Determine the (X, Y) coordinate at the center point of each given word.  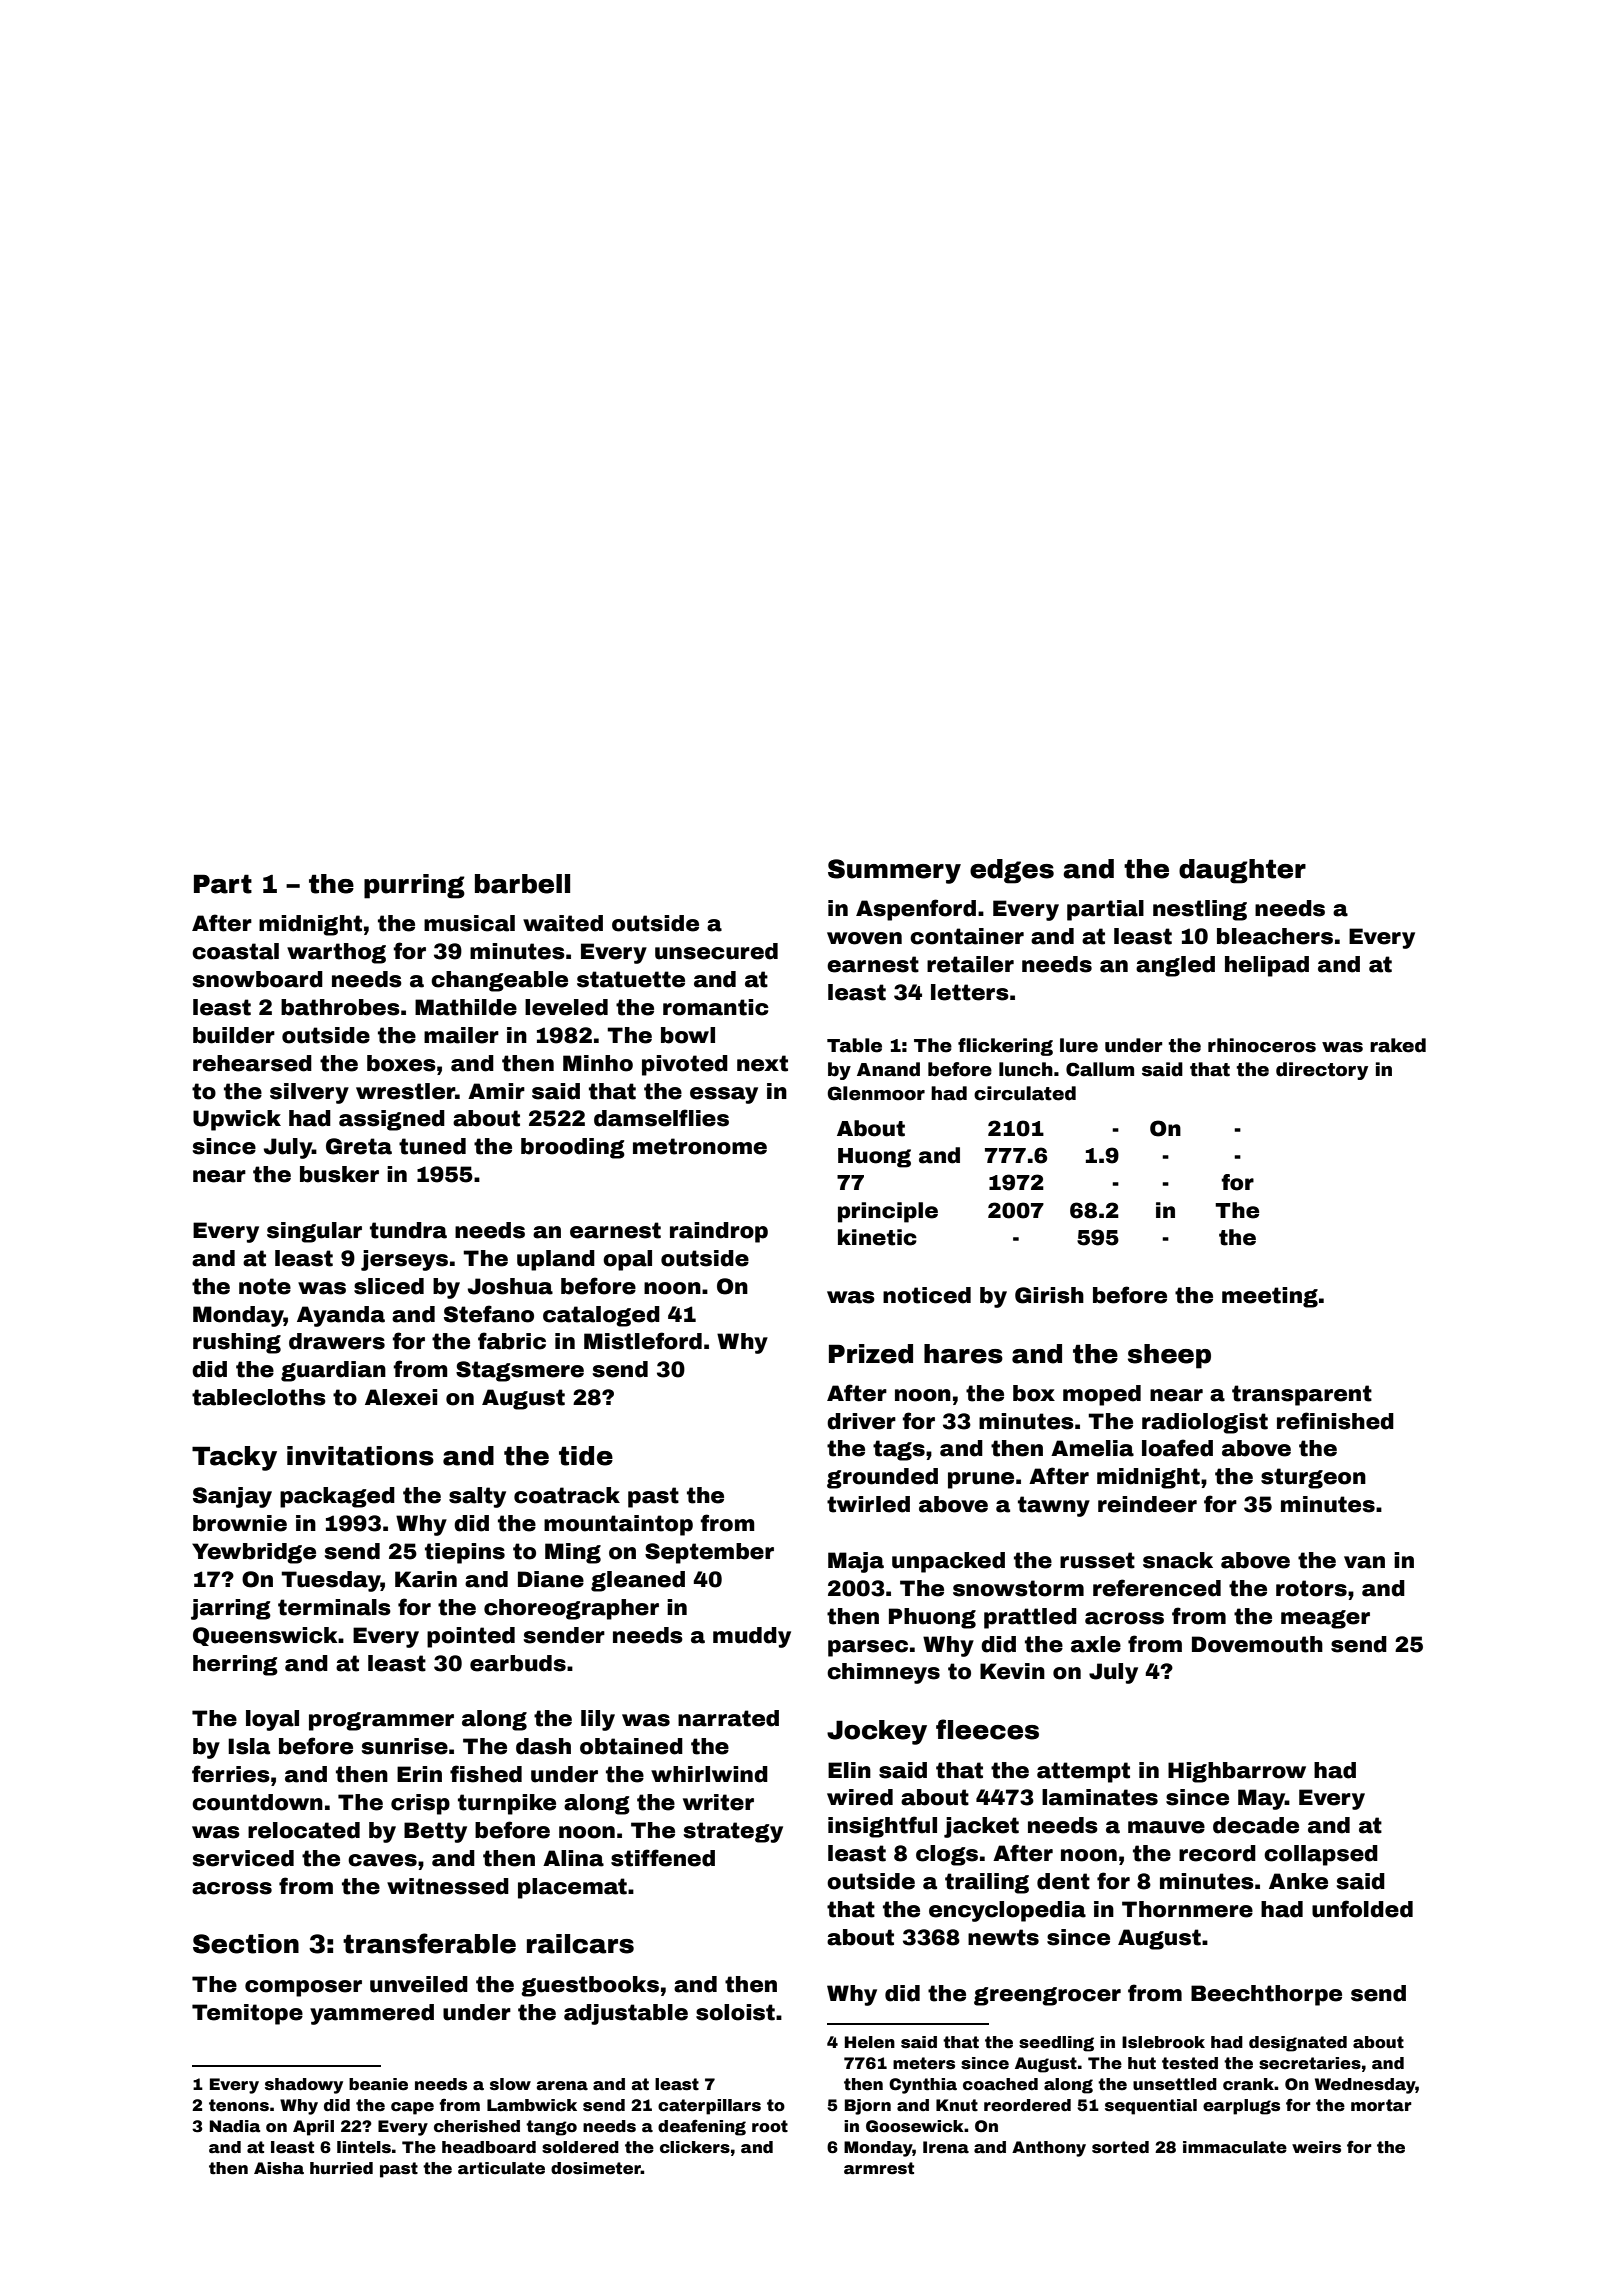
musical (469, 923)
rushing (237, 1343)
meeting (1270, 1297)
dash (543, 1746)
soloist (735, 2012)
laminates (1100, 1797)
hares (963, 1354)
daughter (1242, 871)
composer (303, 1988)
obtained (631, 1746)
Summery (894, 871)
